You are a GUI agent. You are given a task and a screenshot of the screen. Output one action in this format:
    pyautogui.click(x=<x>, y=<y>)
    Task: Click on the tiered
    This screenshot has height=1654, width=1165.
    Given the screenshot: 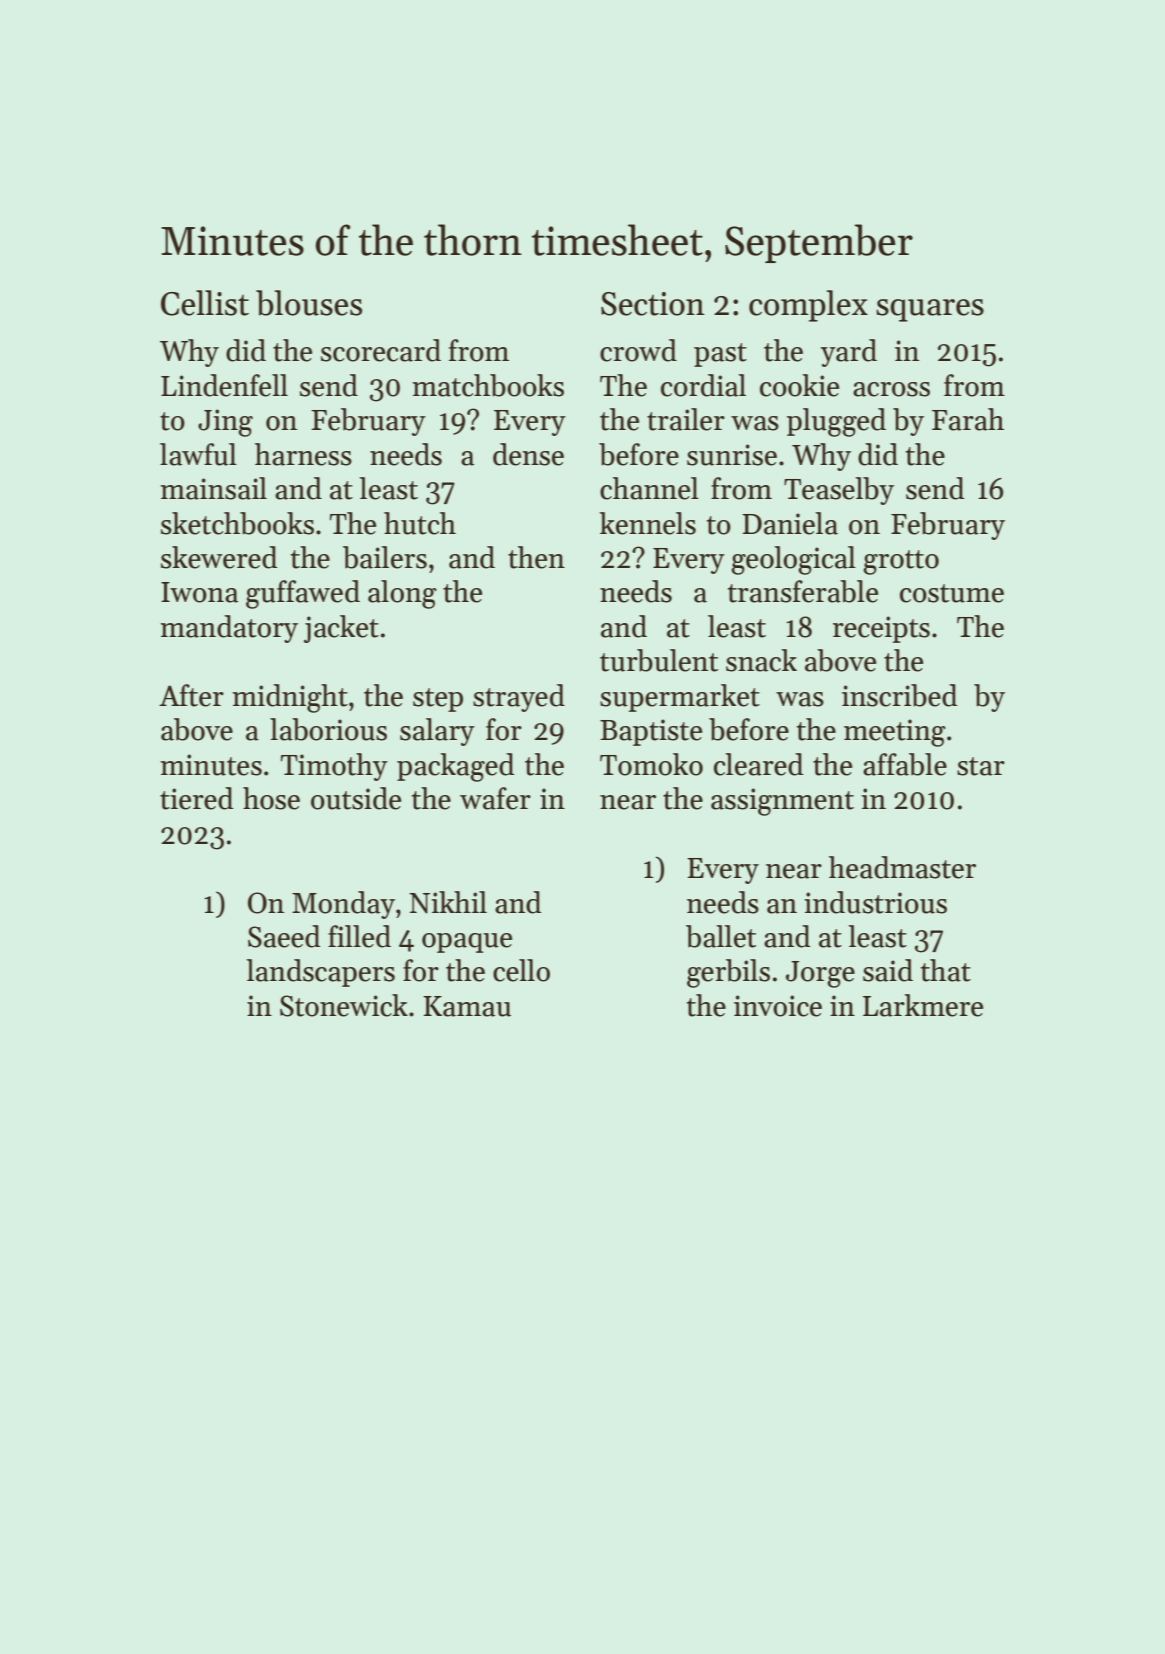 What is the action you would take?
    pyautogui.click(x=196, y=798)
